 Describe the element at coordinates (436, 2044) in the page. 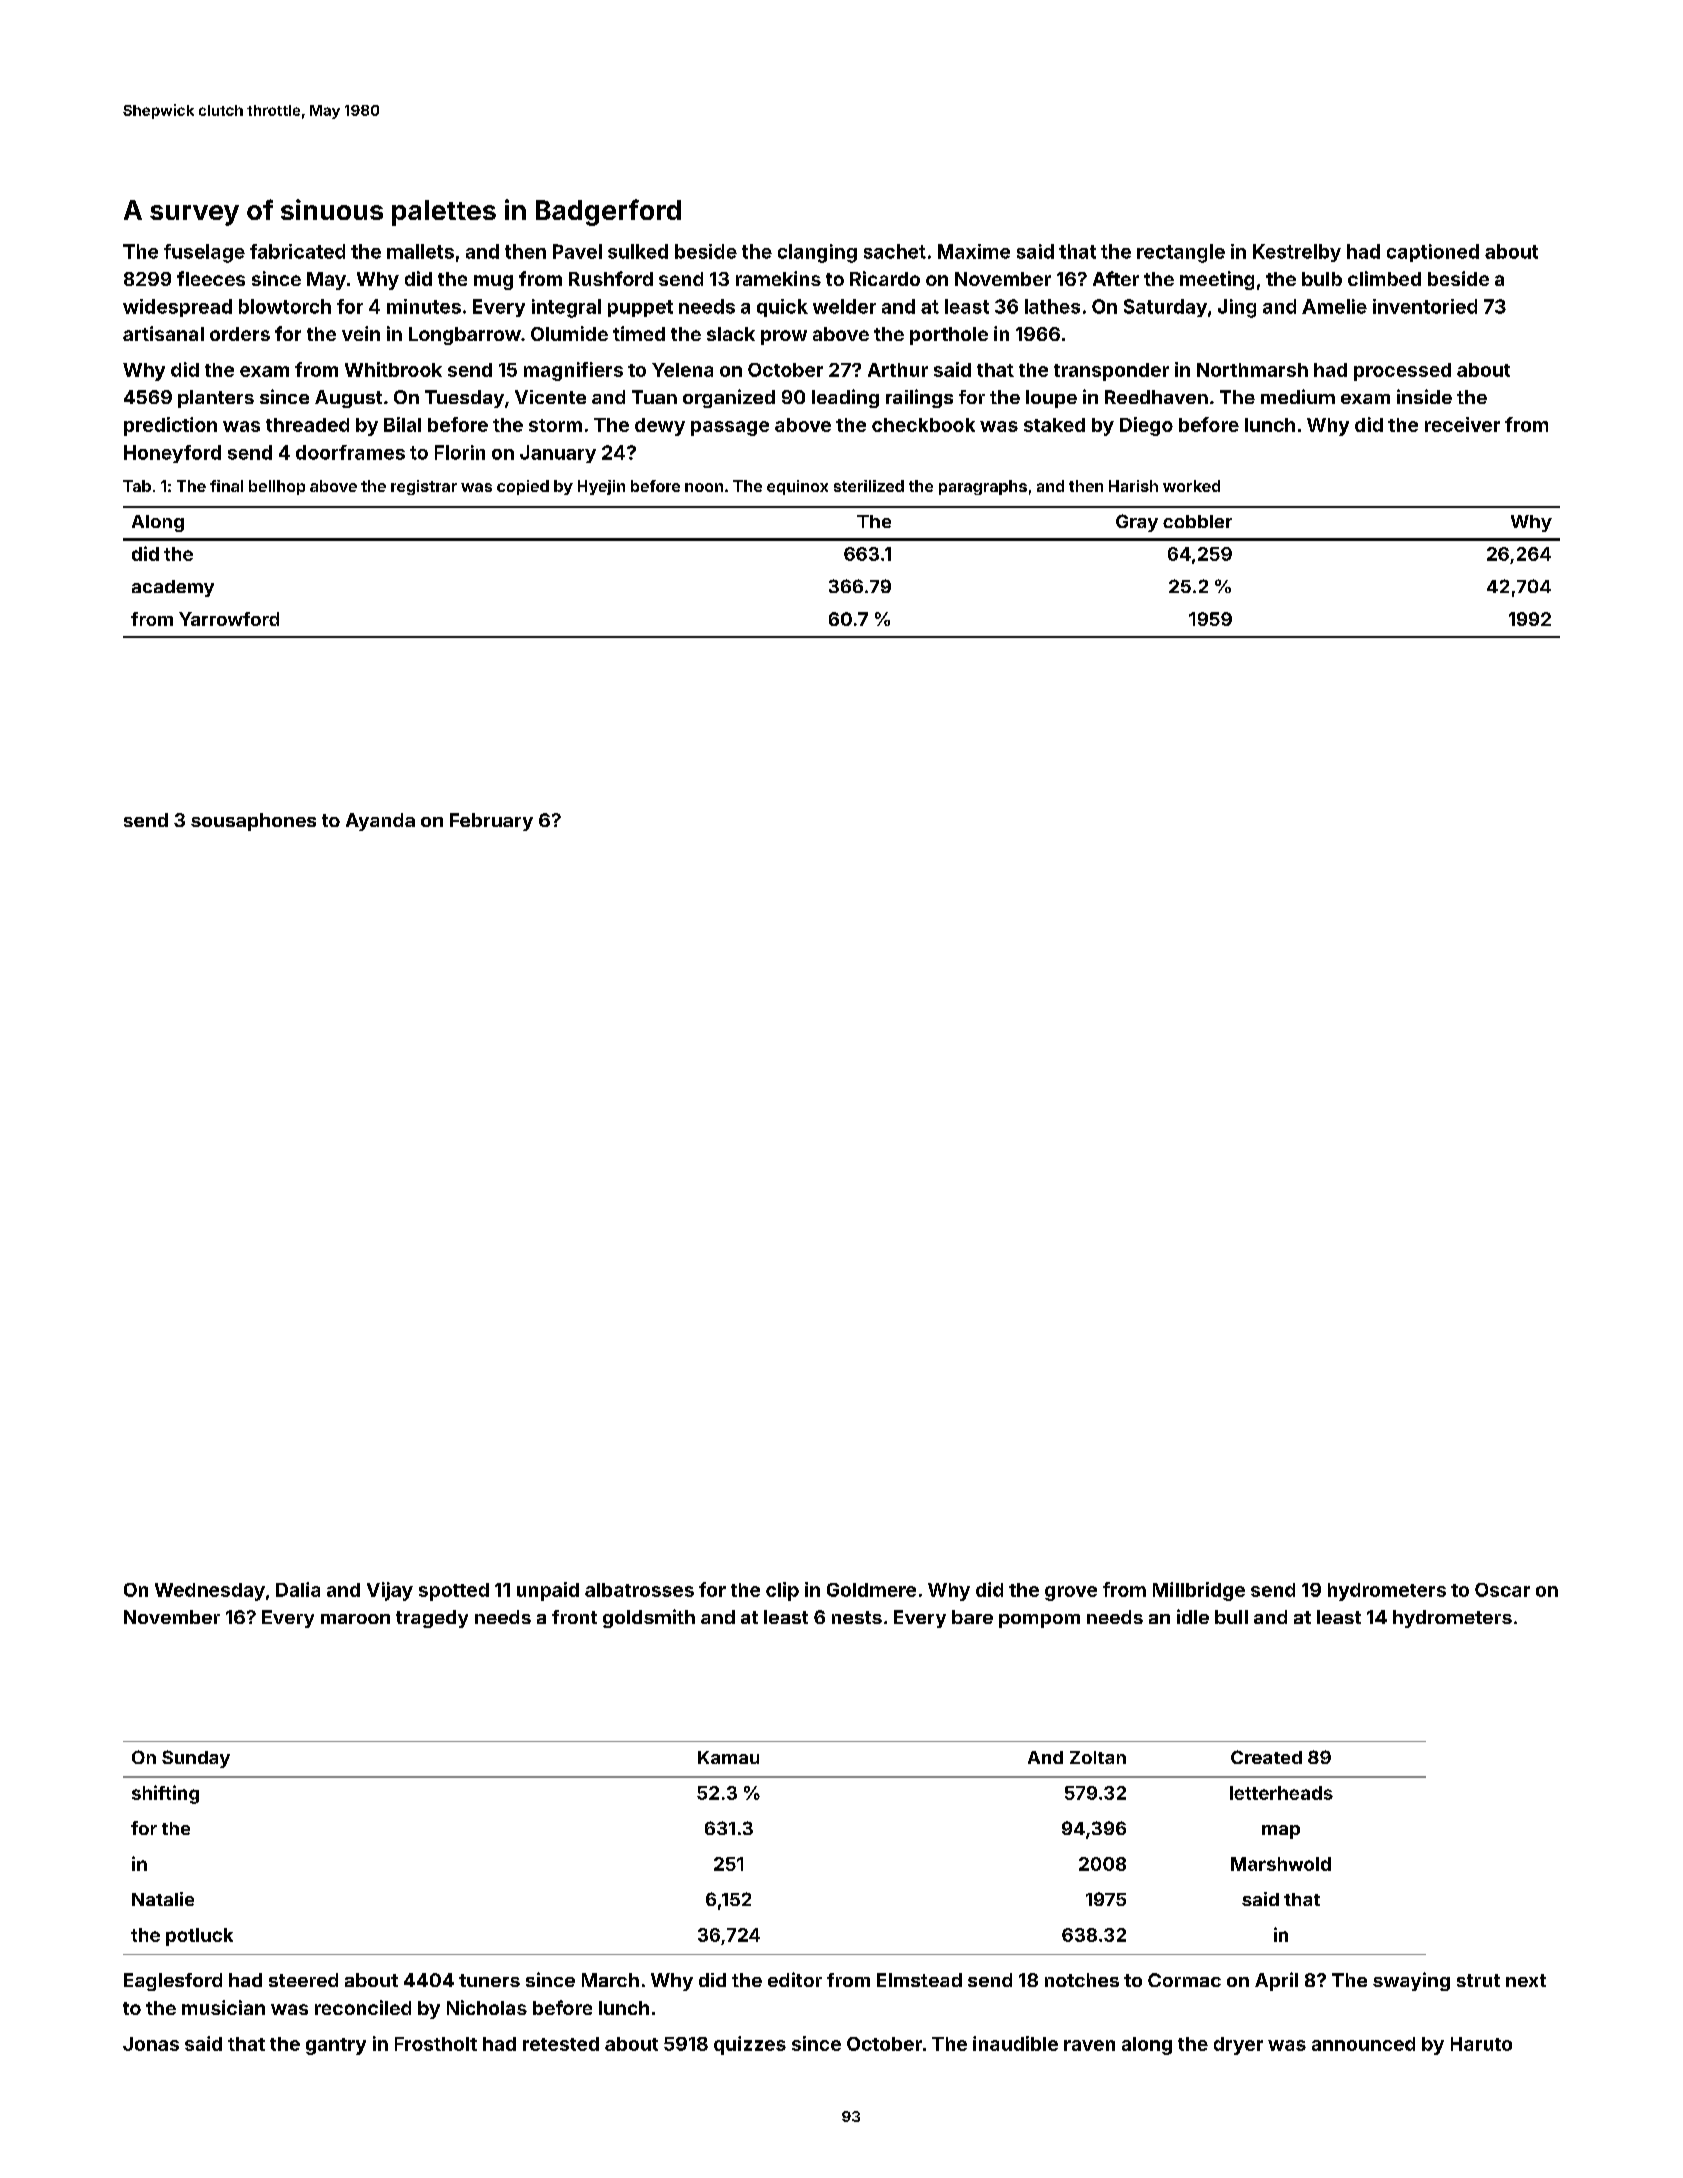

I see `Frostholt` at that location.
